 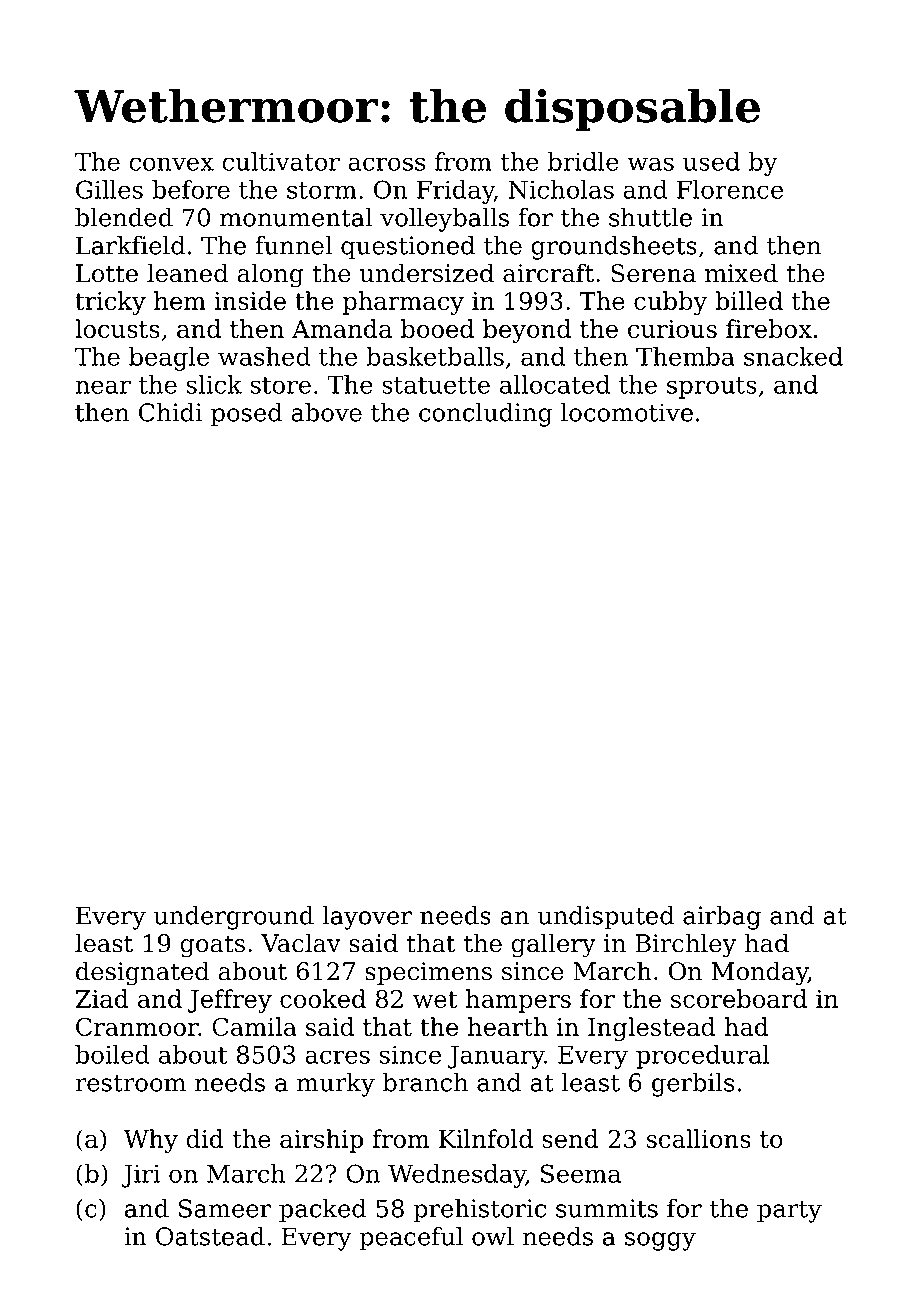 What do you see at coordinates (712, 388) in the image?
I see `sprouts` at bounding box center [712, 388].
